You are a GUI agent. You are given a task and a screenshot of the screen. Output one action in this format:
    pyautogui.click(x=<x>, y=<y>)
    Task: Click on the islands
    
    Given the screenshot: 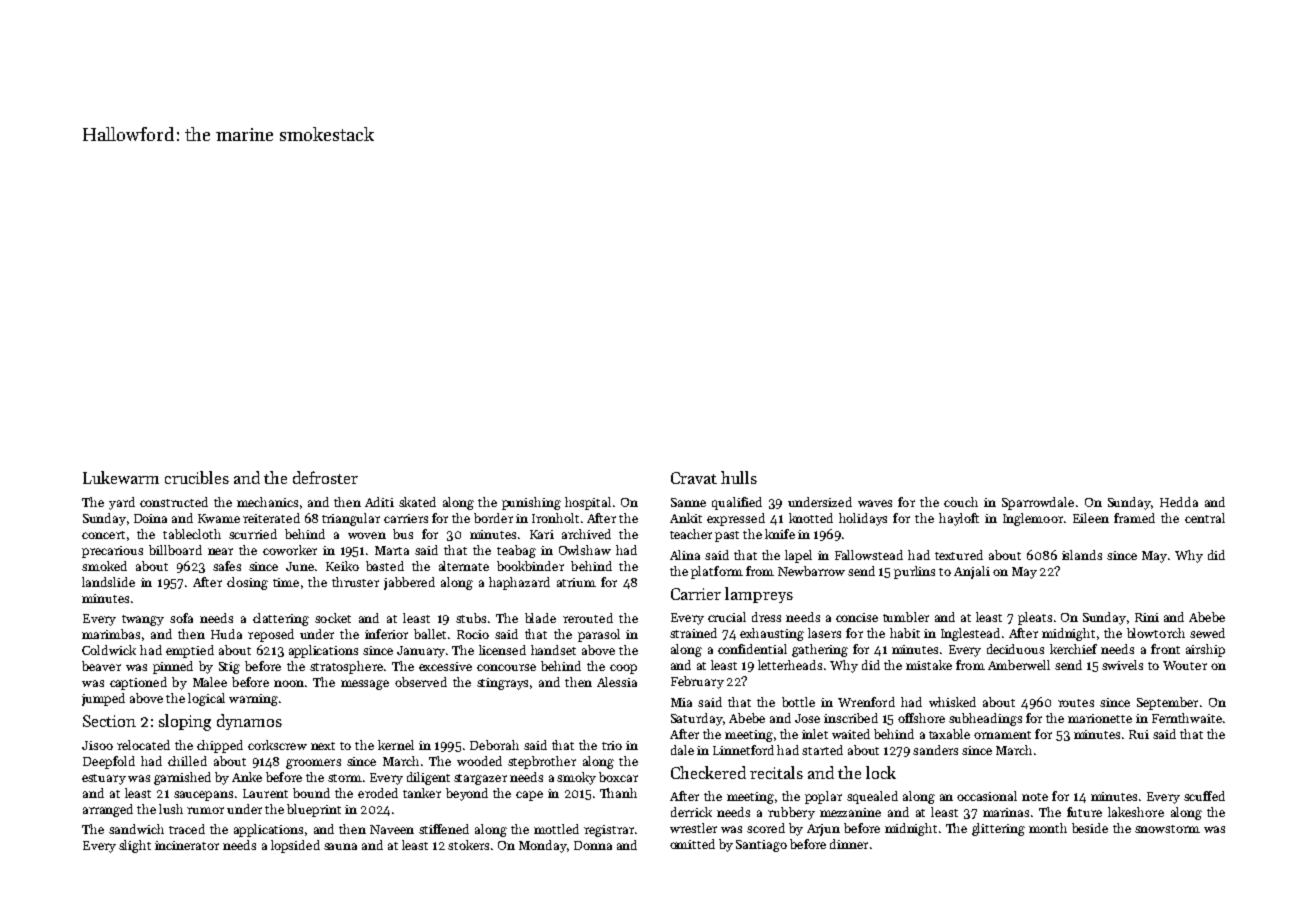 What is the action you would take?
    pyautogui.click(x=1082, y=555)
